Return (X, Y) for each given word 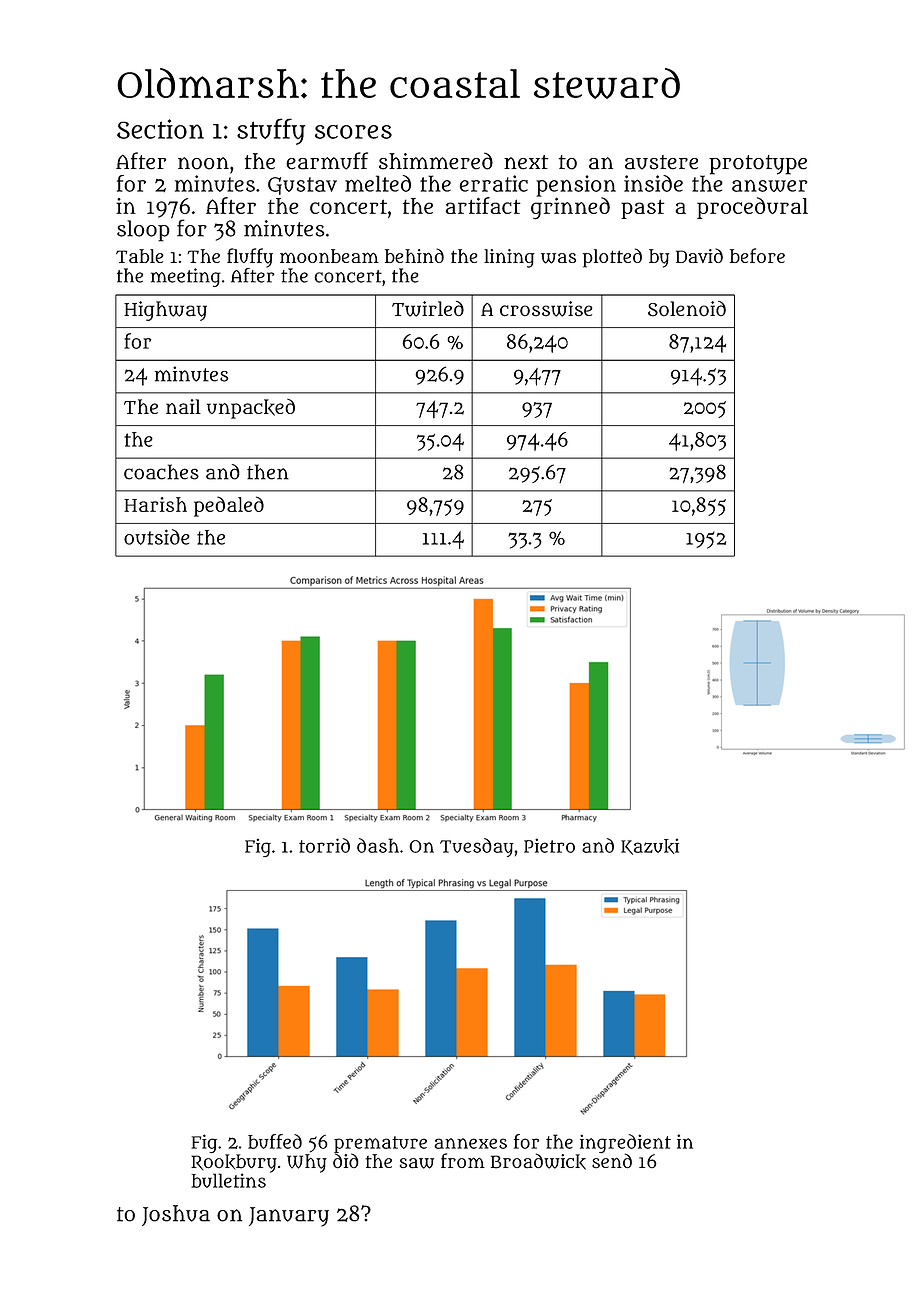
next (526, 162)
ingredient (625, 1143)
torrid (324, 845)
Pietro (549, 845)
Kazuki (650, 847)
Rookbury (234, 1163)
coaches (161, 472)
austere (661, 162)
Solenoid (687, 309)
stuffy (271, 131)
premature (380, 1144)
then (268, 472)
